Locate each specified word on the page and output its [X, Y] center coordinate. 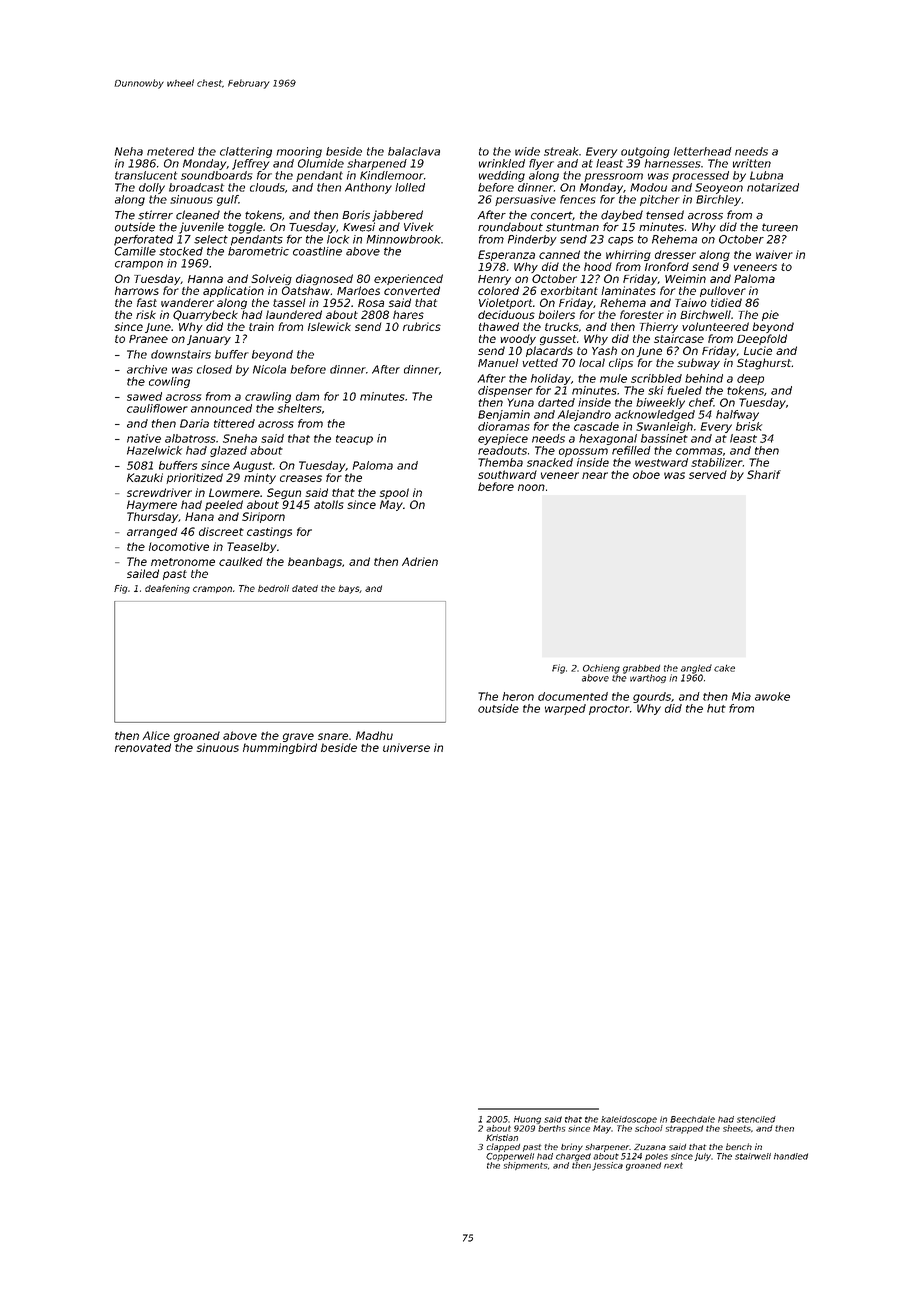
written [752, 163]
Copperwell [510, 1157]
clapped [503, 1147]
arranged [152, 532]
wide [527, 151]
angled [696, 669]
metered [170, 151]
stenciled [756, 1119]
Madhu [374, 735]
